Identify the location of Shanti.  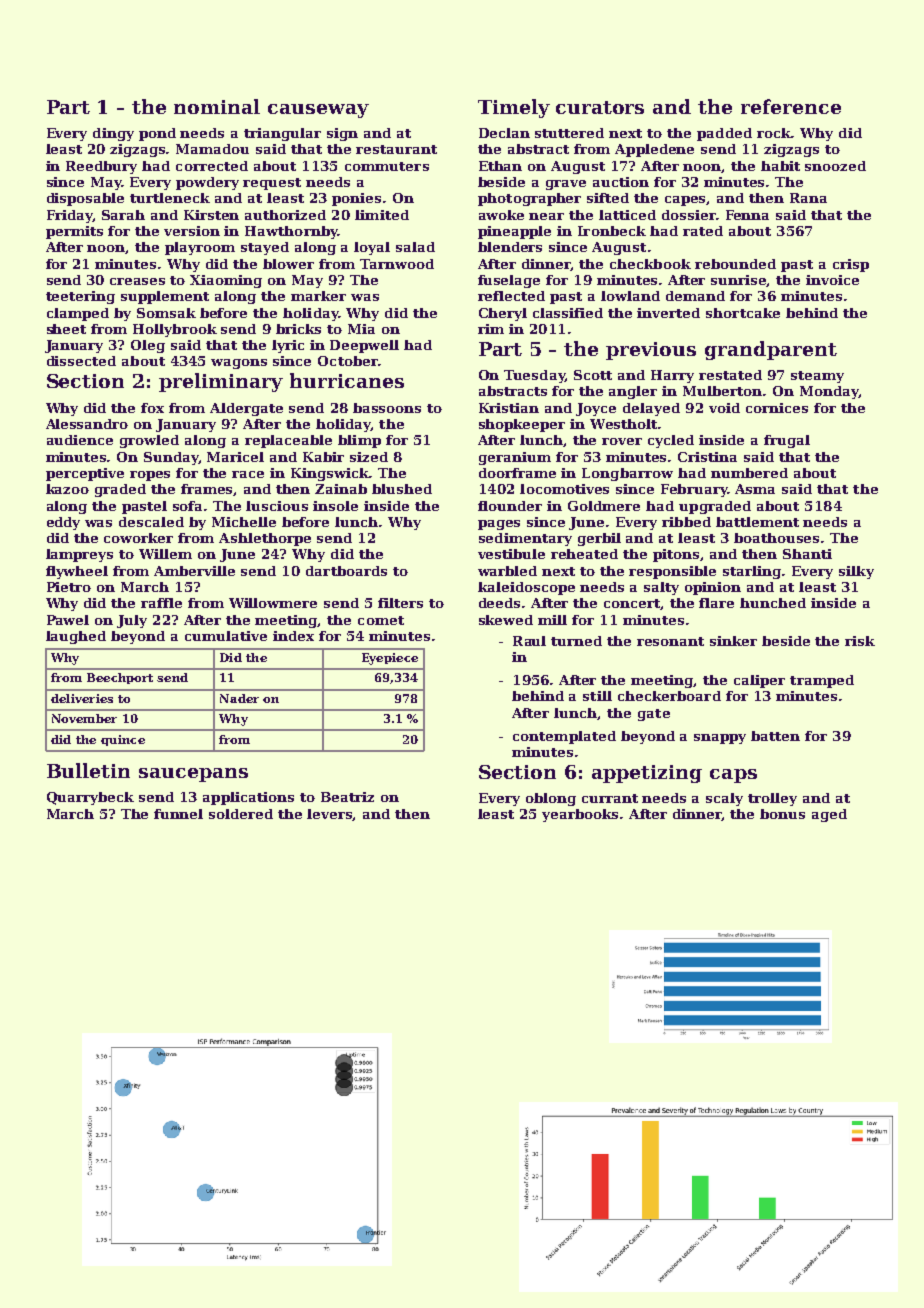
(807, 554).
